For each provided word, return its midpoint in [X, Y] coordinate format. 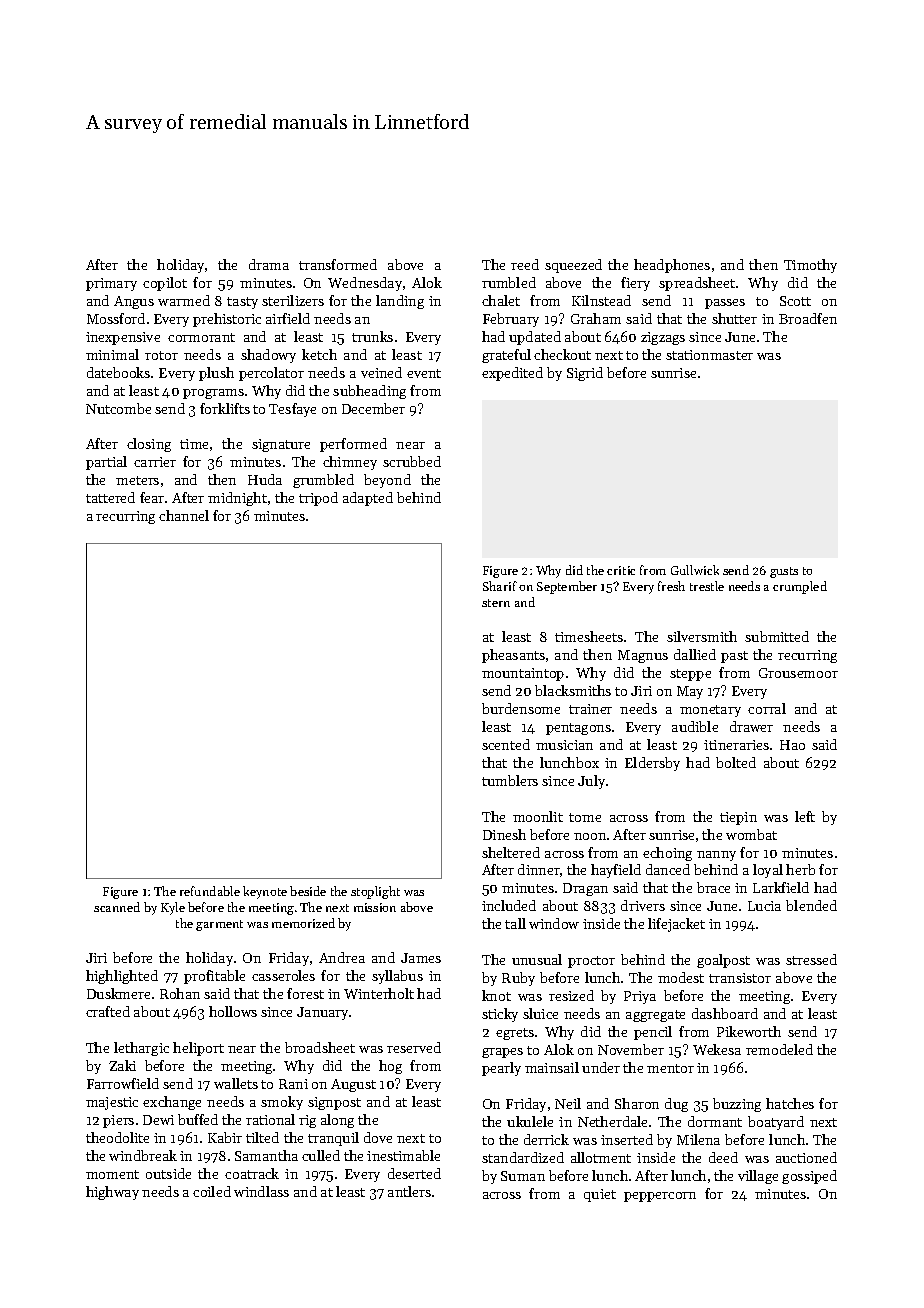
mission [375, 907]
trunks [372, 336]
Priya [640, 997]
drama [269, 264]
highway [112, 1193]
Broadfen [808, 318]
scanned [117, 907]
